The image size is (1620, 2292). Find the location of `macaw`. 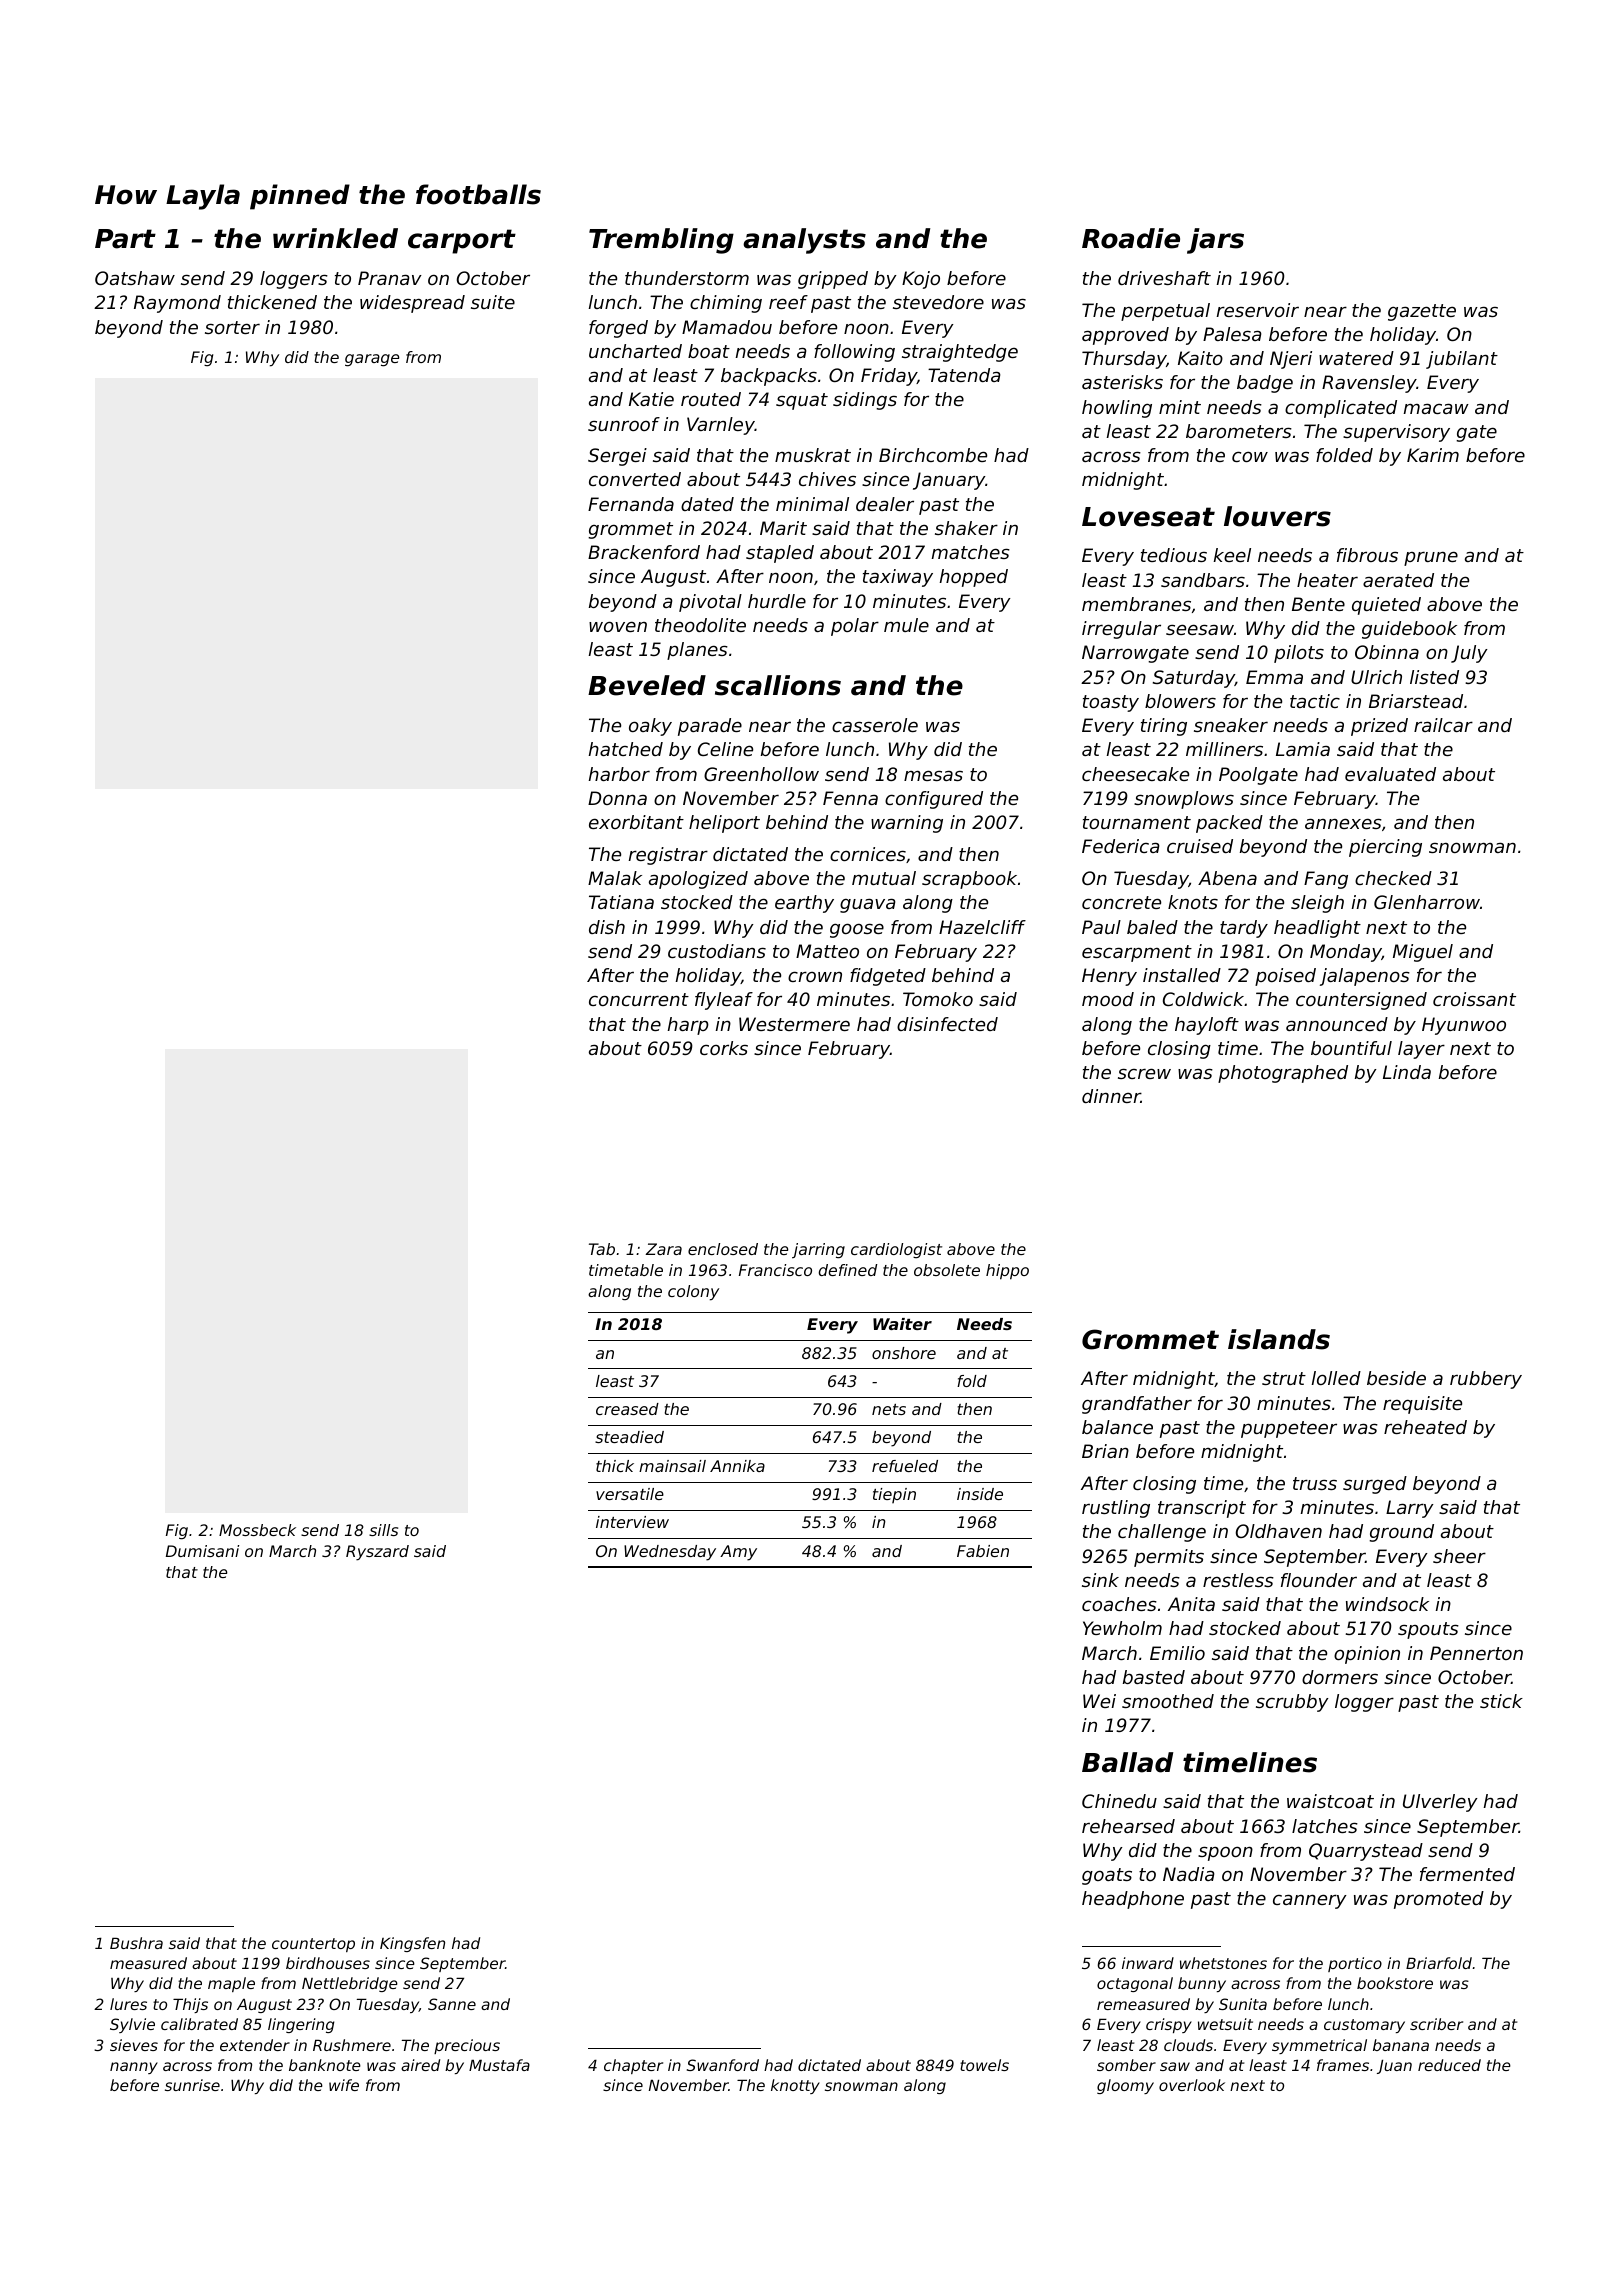

macaw is located at coordinates (1436, 408).
